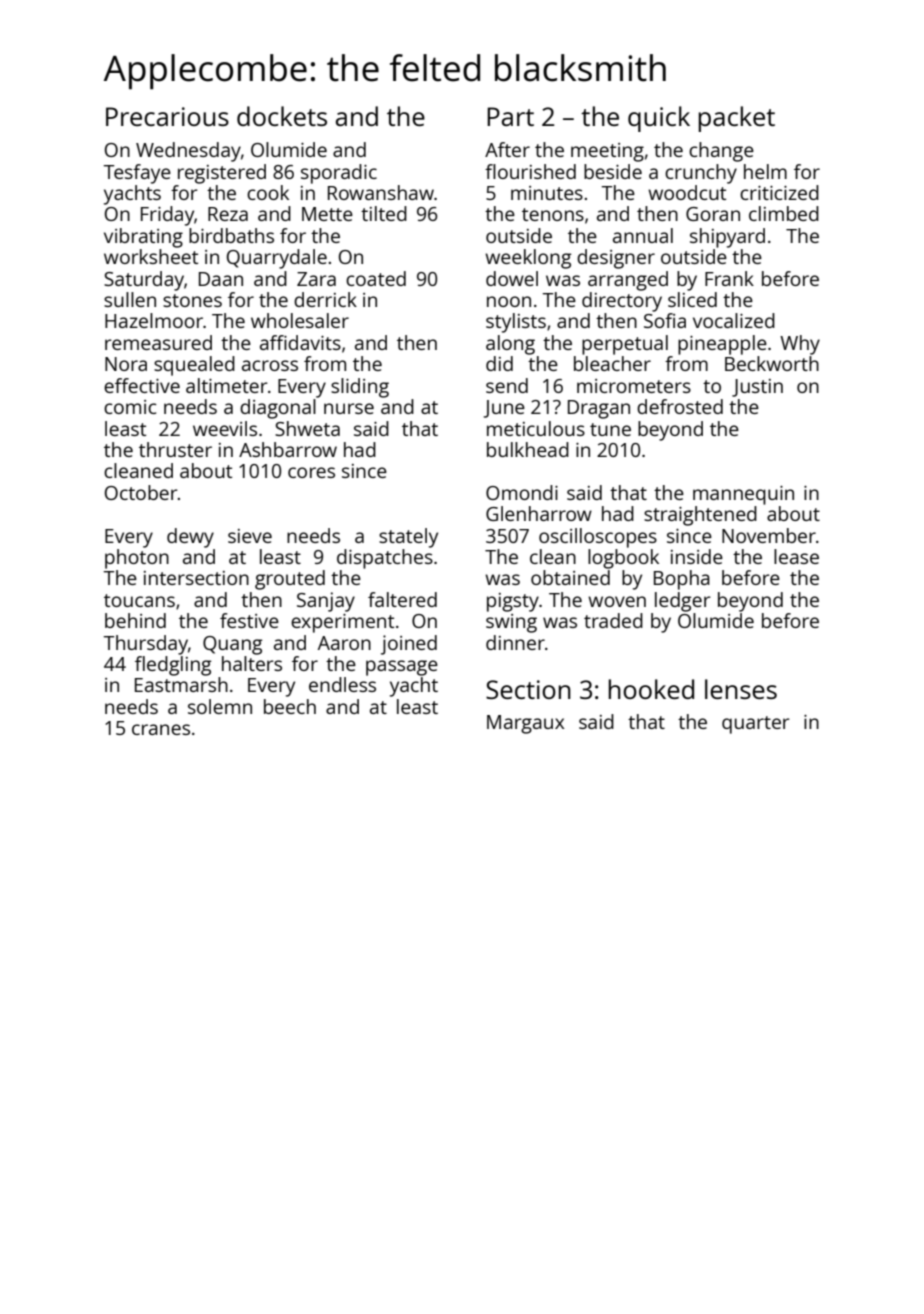 This screenshot has height=1314, width=924. What do you see at coordinates (623, 559) in the screenshot?
I see `logbook` at bounding box center [623, 559].
